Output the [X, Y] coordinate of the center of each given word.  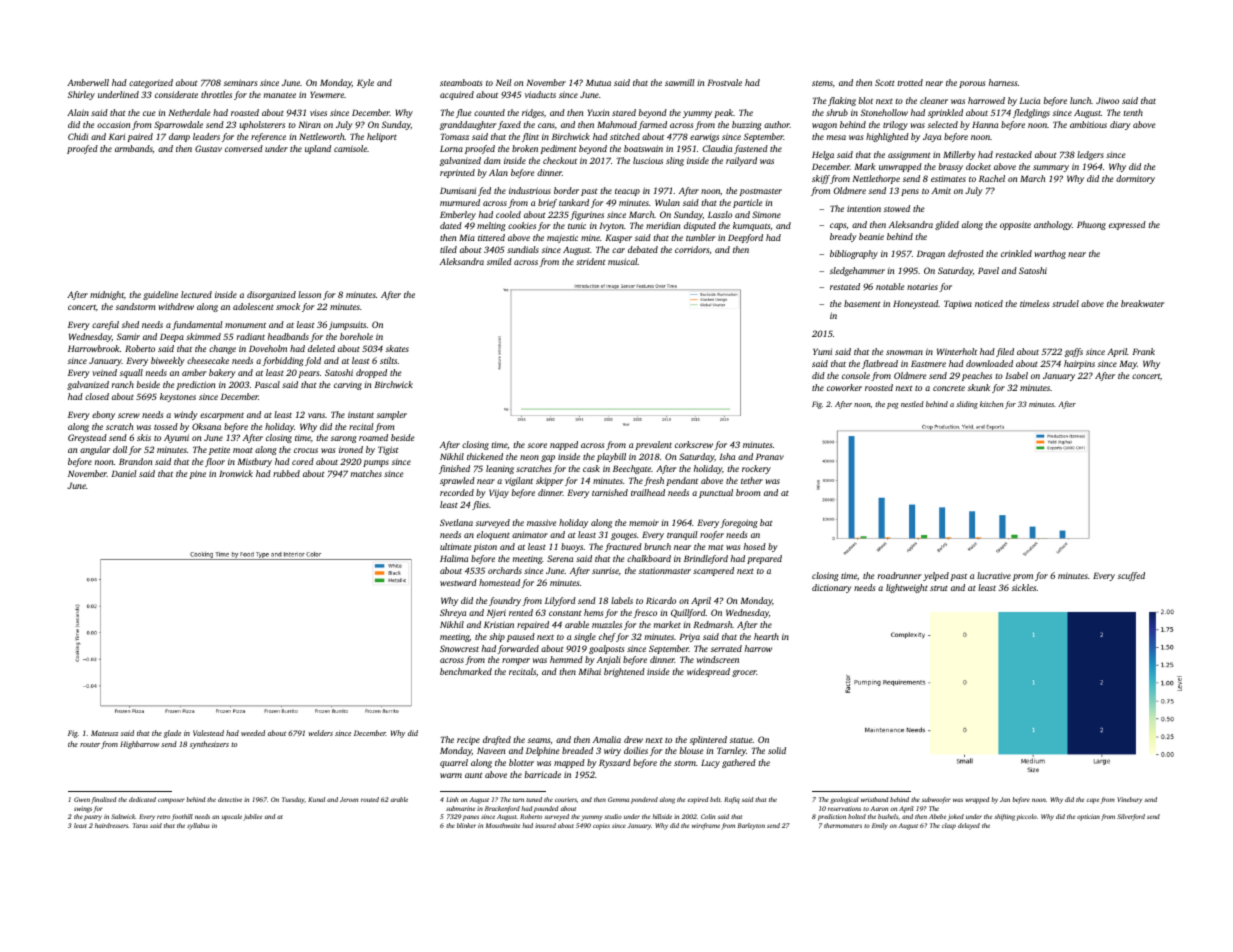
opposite [1015, 225]
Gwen [82, 799]
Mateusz [105, 733]
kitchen [991, 404]
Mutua [598, 82]
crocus [306, 450]
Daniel [124, 473]
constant [565, 613]
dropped [371, 373]
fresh [654, 481]
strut [939, 588]
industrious [530, 190]
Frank [1143, 351]
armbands [134, 148]
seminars [240, 82]
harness [1003, 82]
